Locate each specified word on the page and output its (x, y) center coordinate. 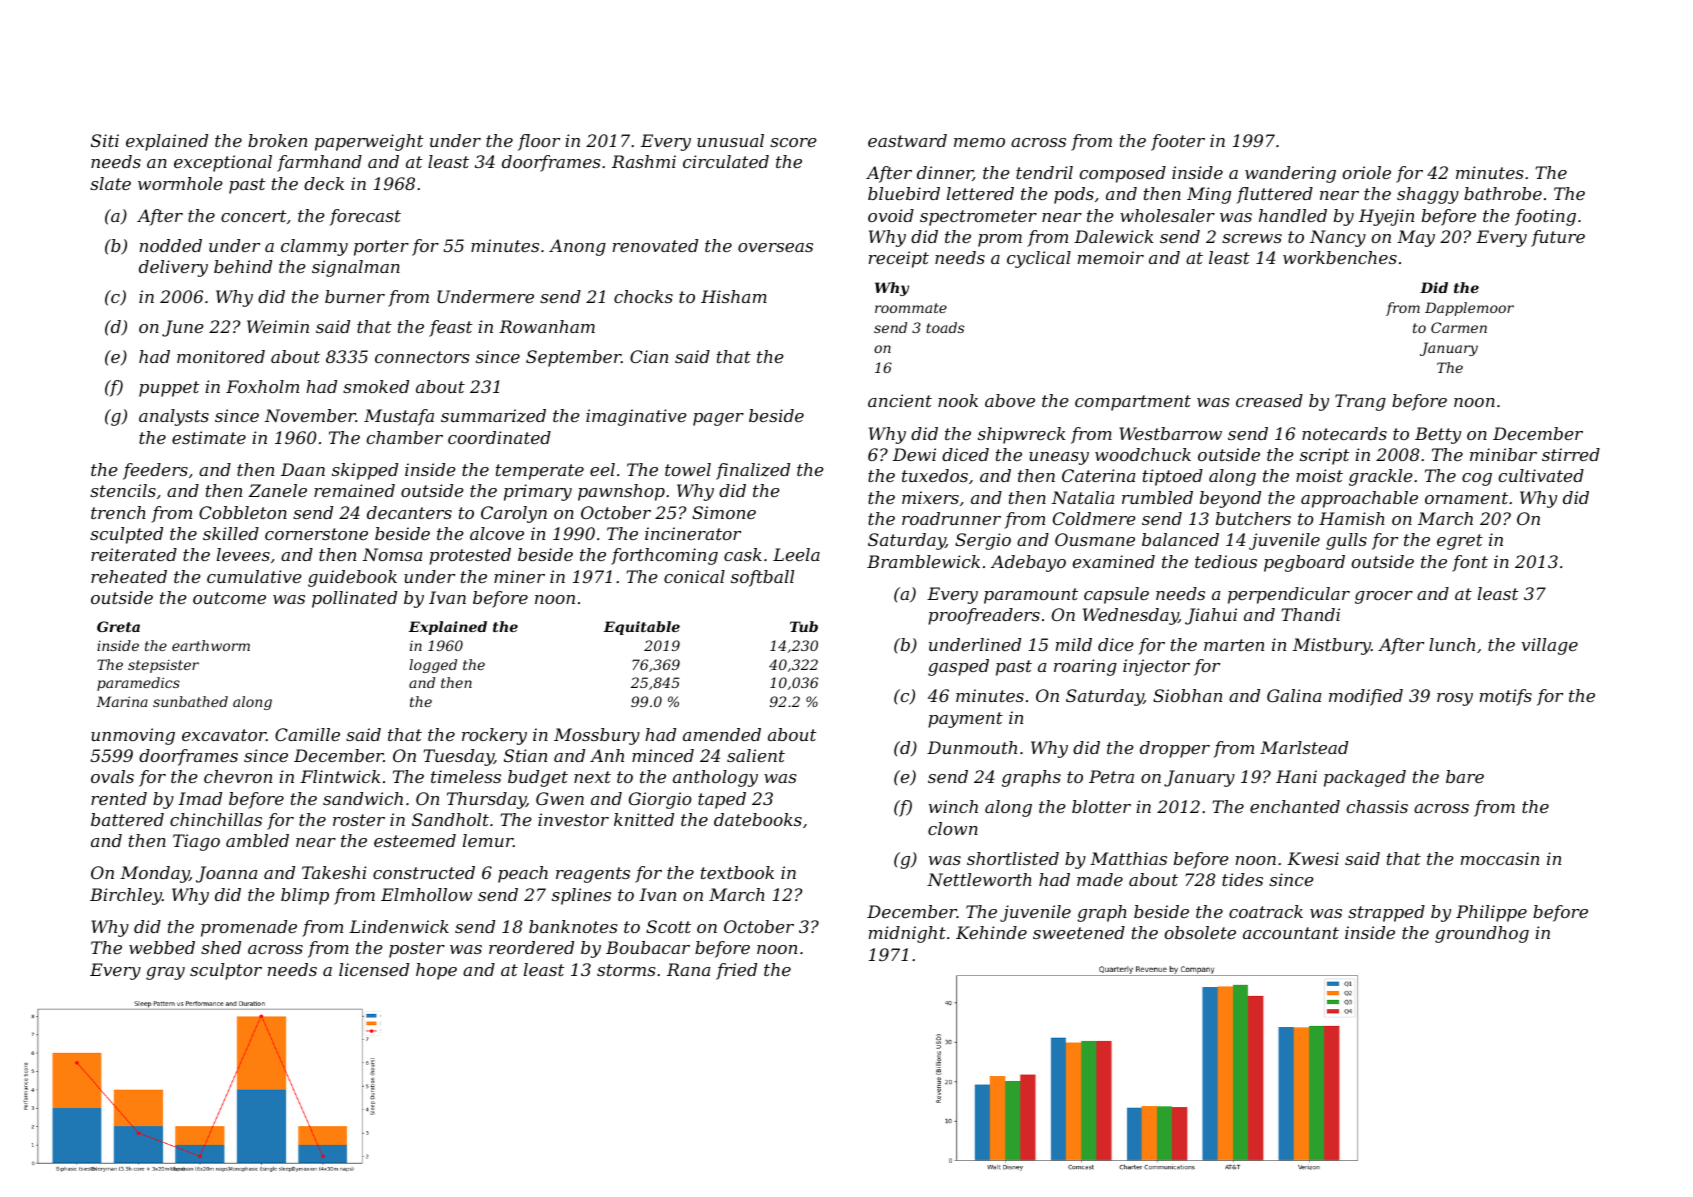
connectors (422, 357)
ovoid (891, 215)
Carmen (1459, 327)
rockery (494, 736)
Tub (804, 626)
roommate (911, 308)
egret (1460, 542)
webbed (162, 947)
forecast (365, 217)
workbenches (1340, 257)
